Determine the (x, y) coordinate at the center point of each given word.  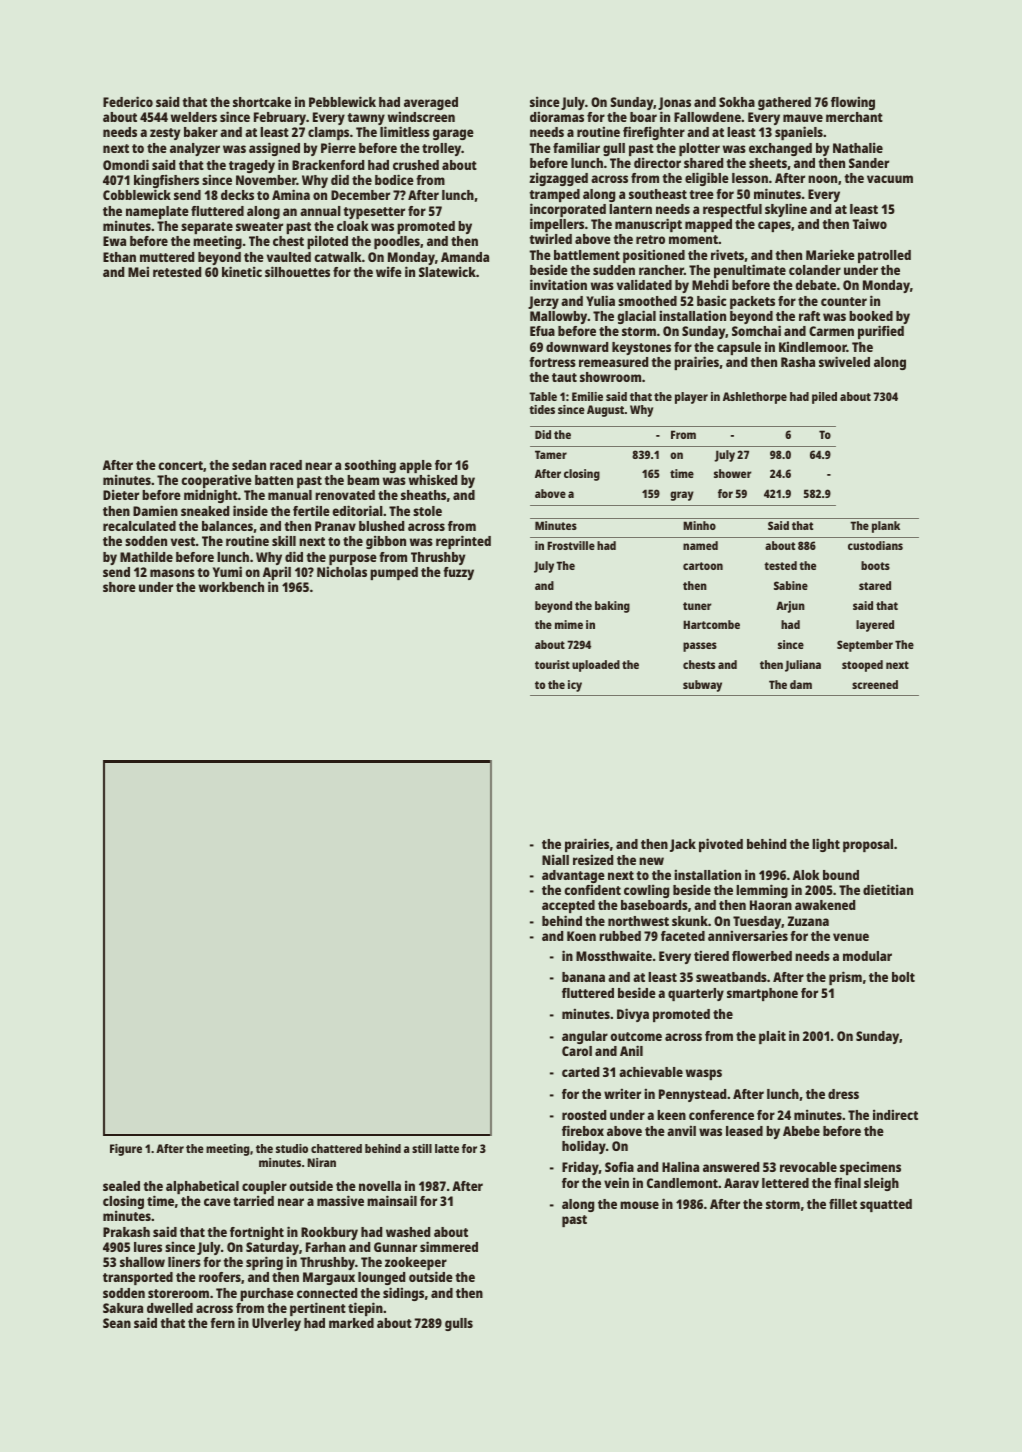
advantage (573, 876)
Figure (126, 1150)
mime (569, 624)
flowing (853, 103)
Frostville (571, 545)
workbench (231, 587)
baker (201, 132)
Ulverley (276, 1324)
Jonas (674, 103)
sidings (403, 1294)
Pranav (335, 526)
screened (875, 684)
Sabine (791, 585)
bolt (903, 977)
